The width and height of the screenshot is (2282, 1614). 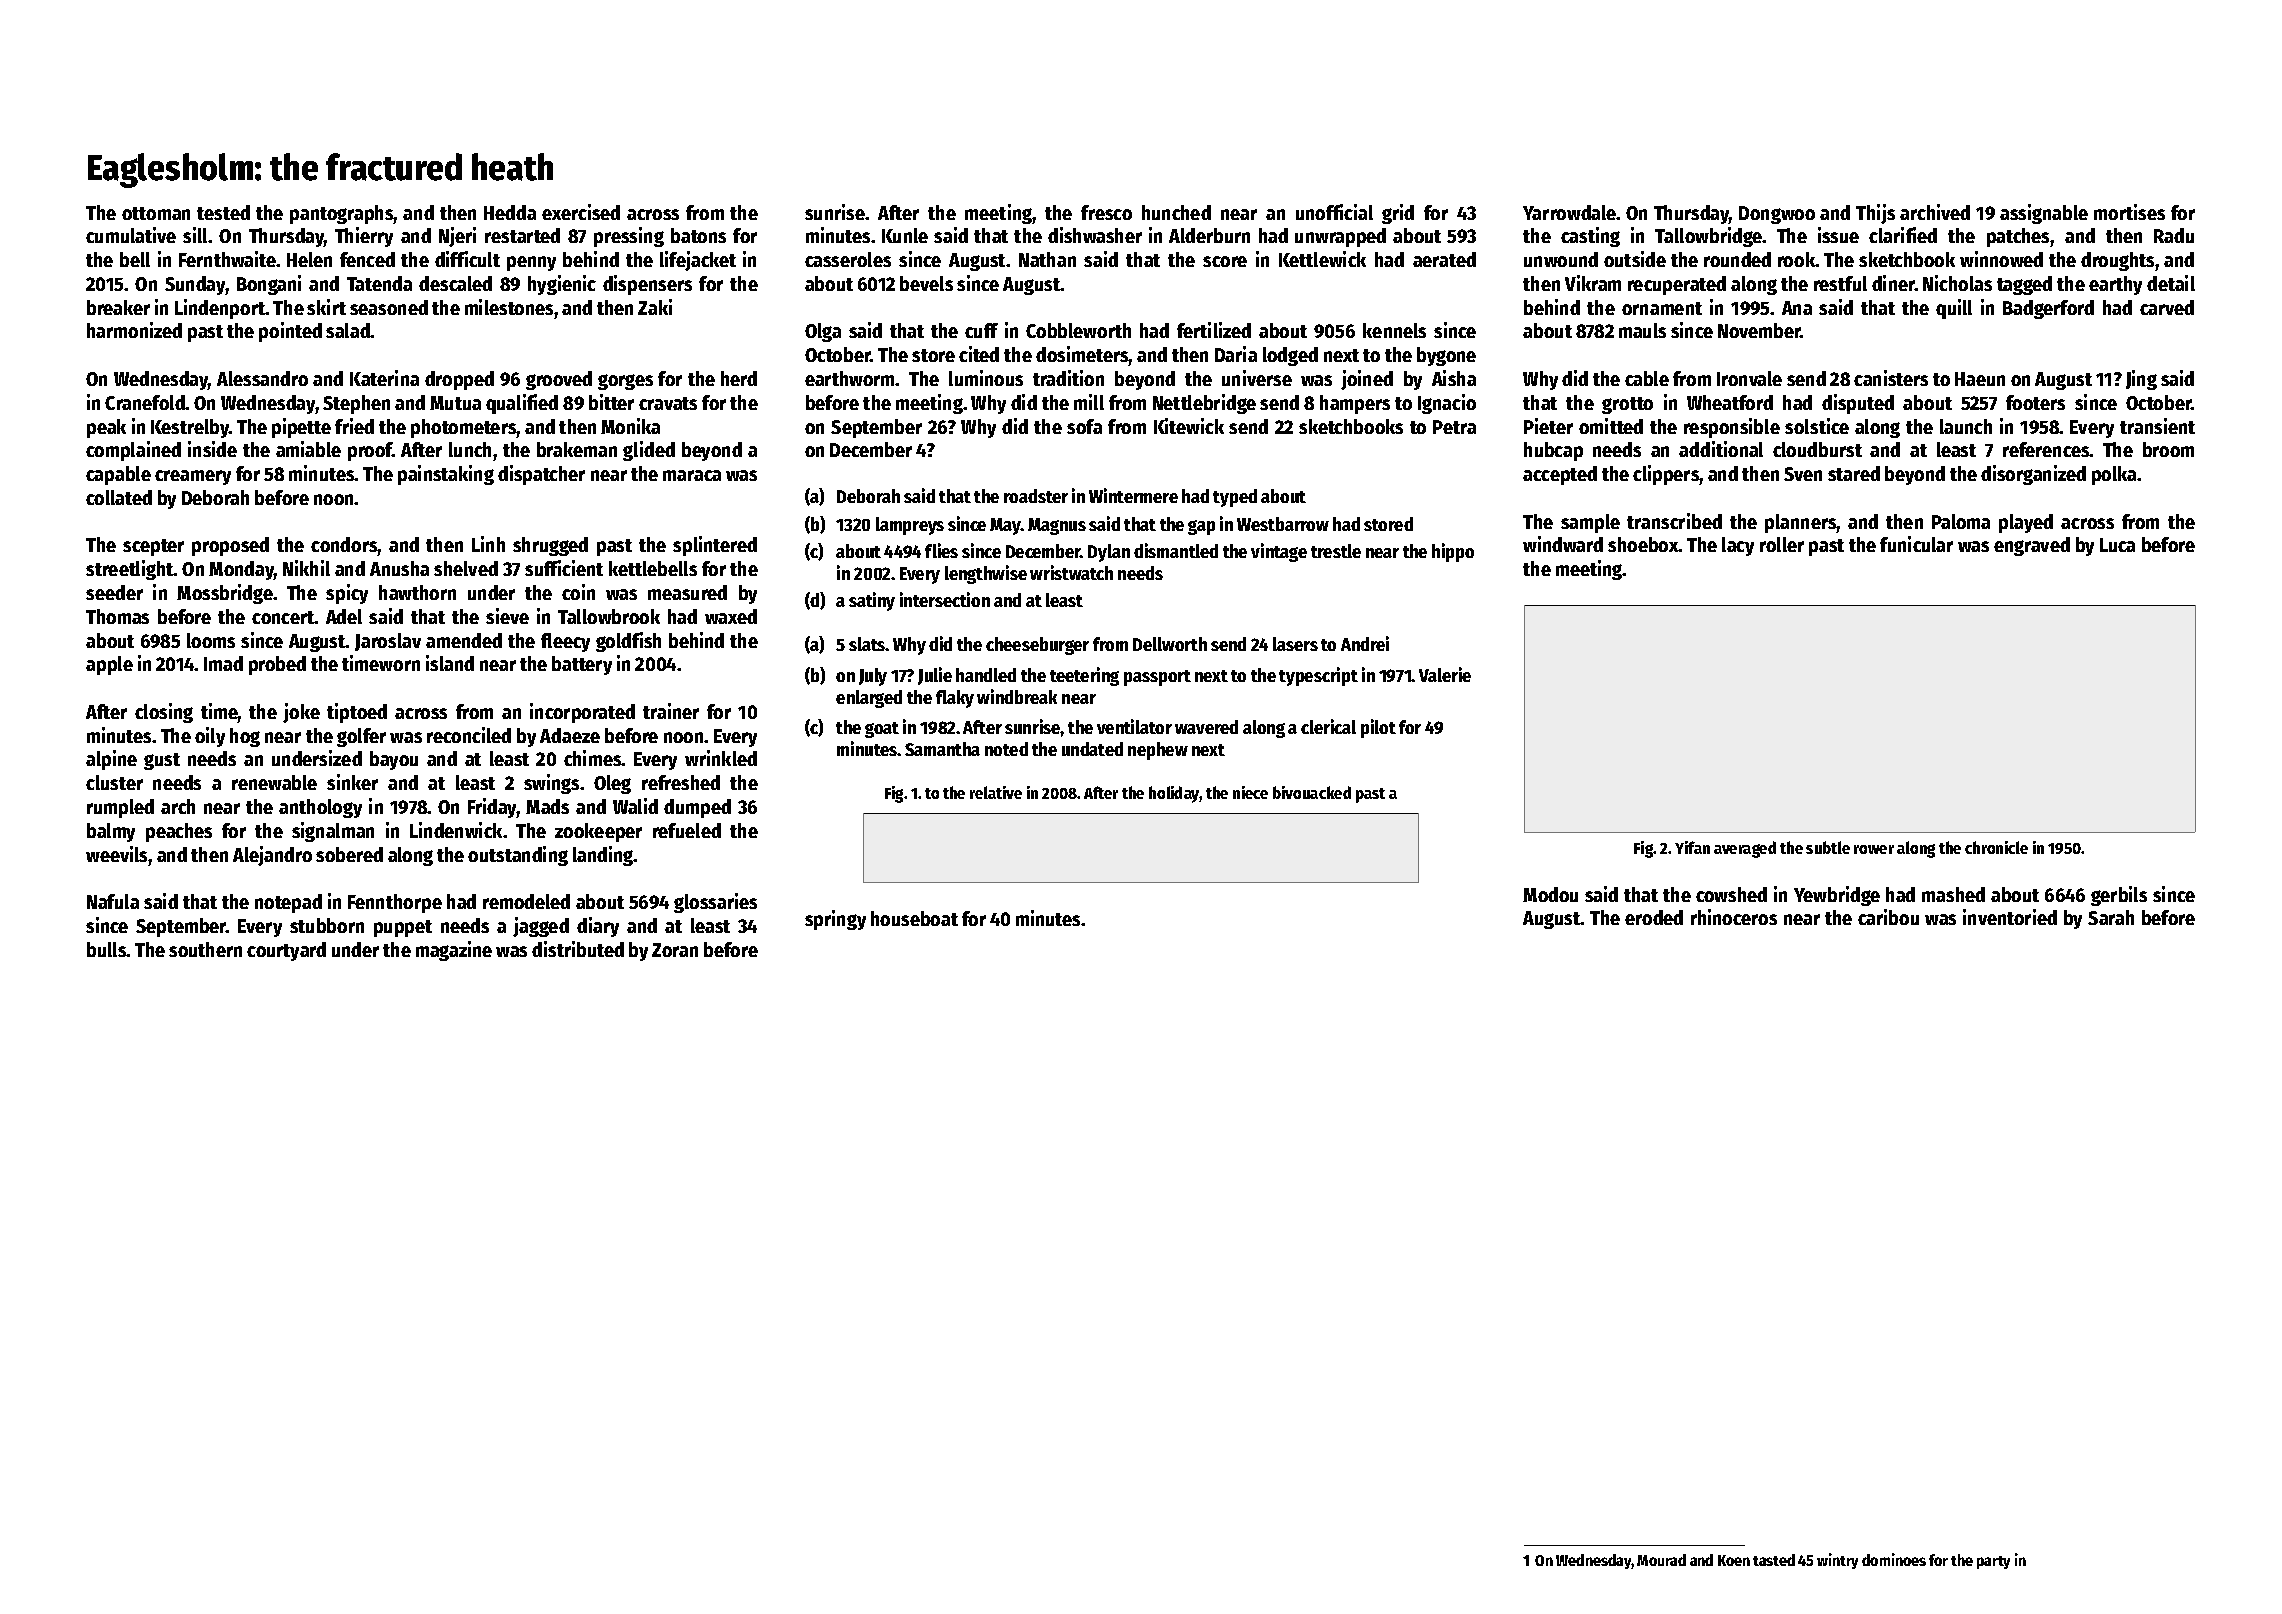 I want to click on renewable, so click(x=274, y=782).
